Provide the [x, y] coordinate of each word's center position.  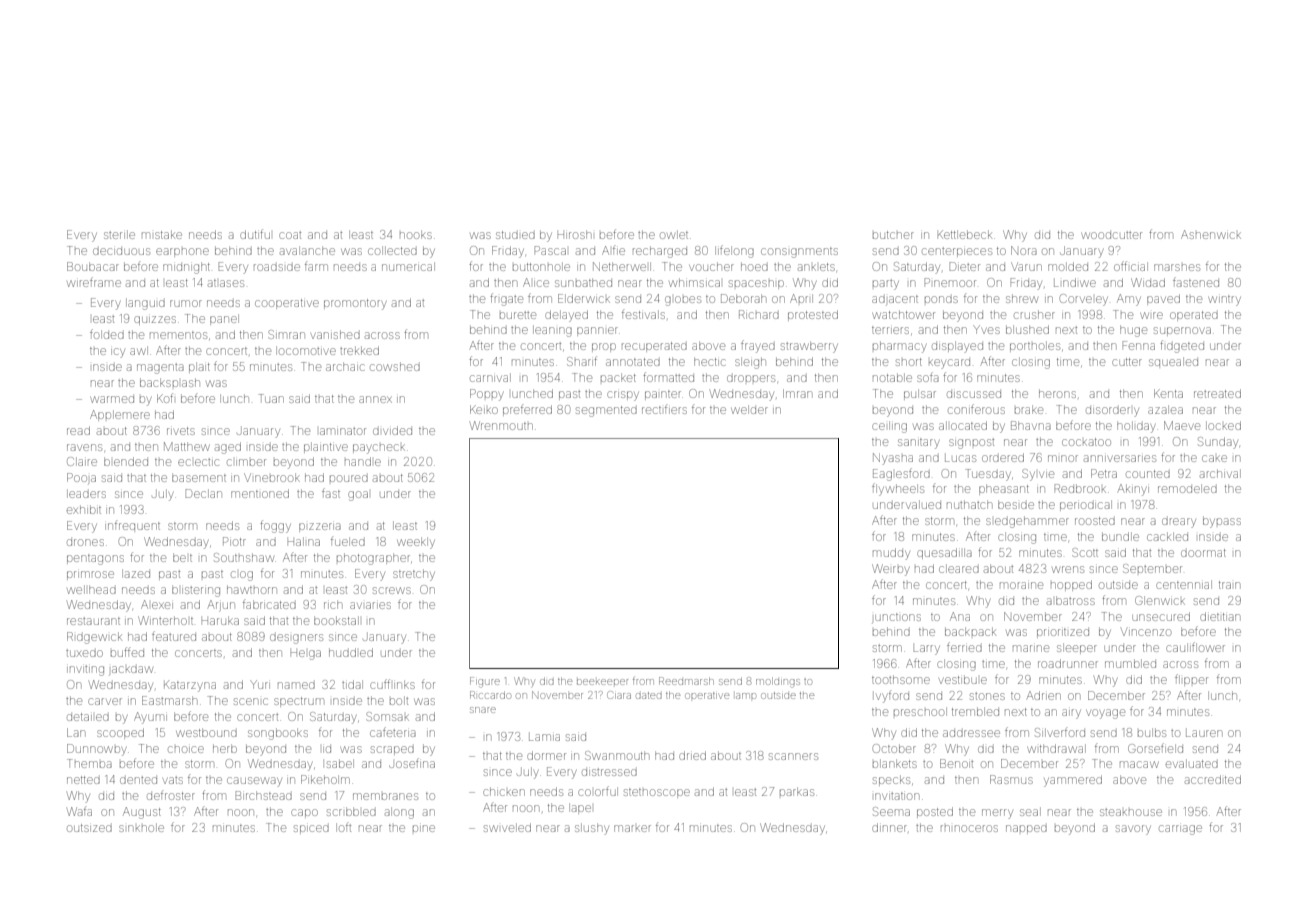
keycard [949, 364]
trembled [975, 711]
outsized [89, 828]
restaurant [93, 621]
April [801, 298]
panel [224, 319]
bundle [1120, 536]
